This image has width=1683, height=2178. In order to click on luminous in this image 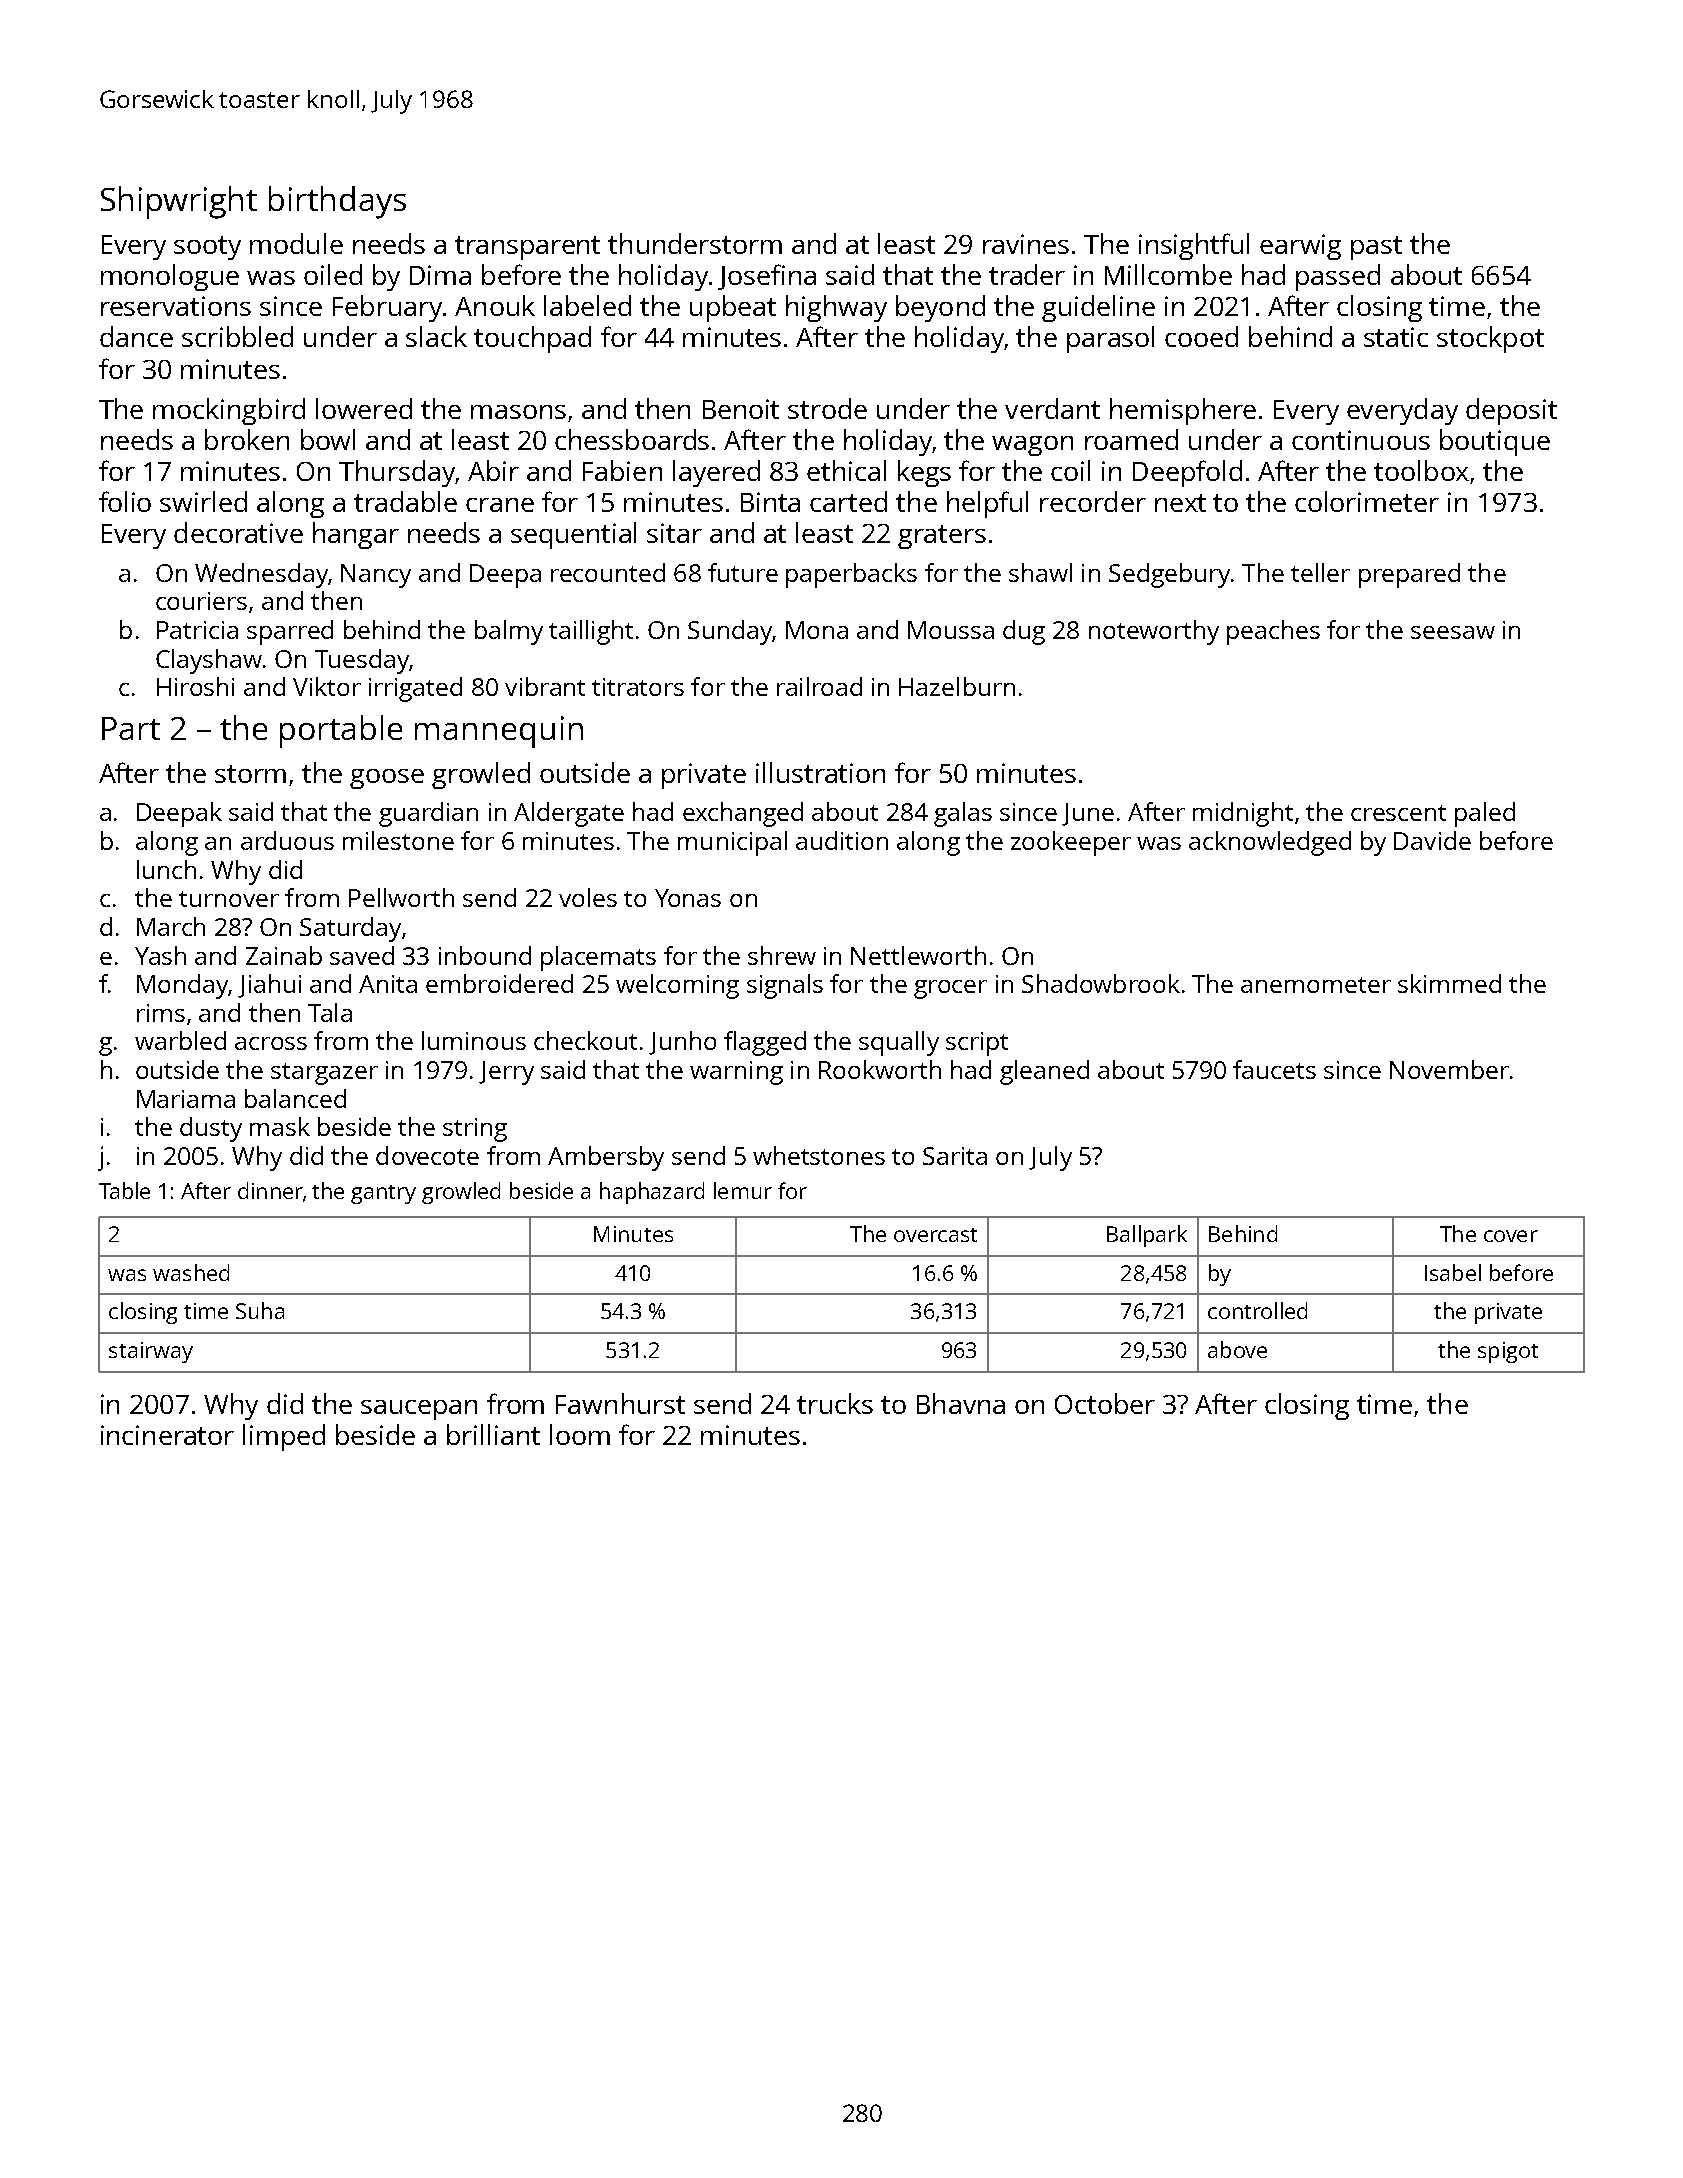, I will do `click(474, 1040)`.
